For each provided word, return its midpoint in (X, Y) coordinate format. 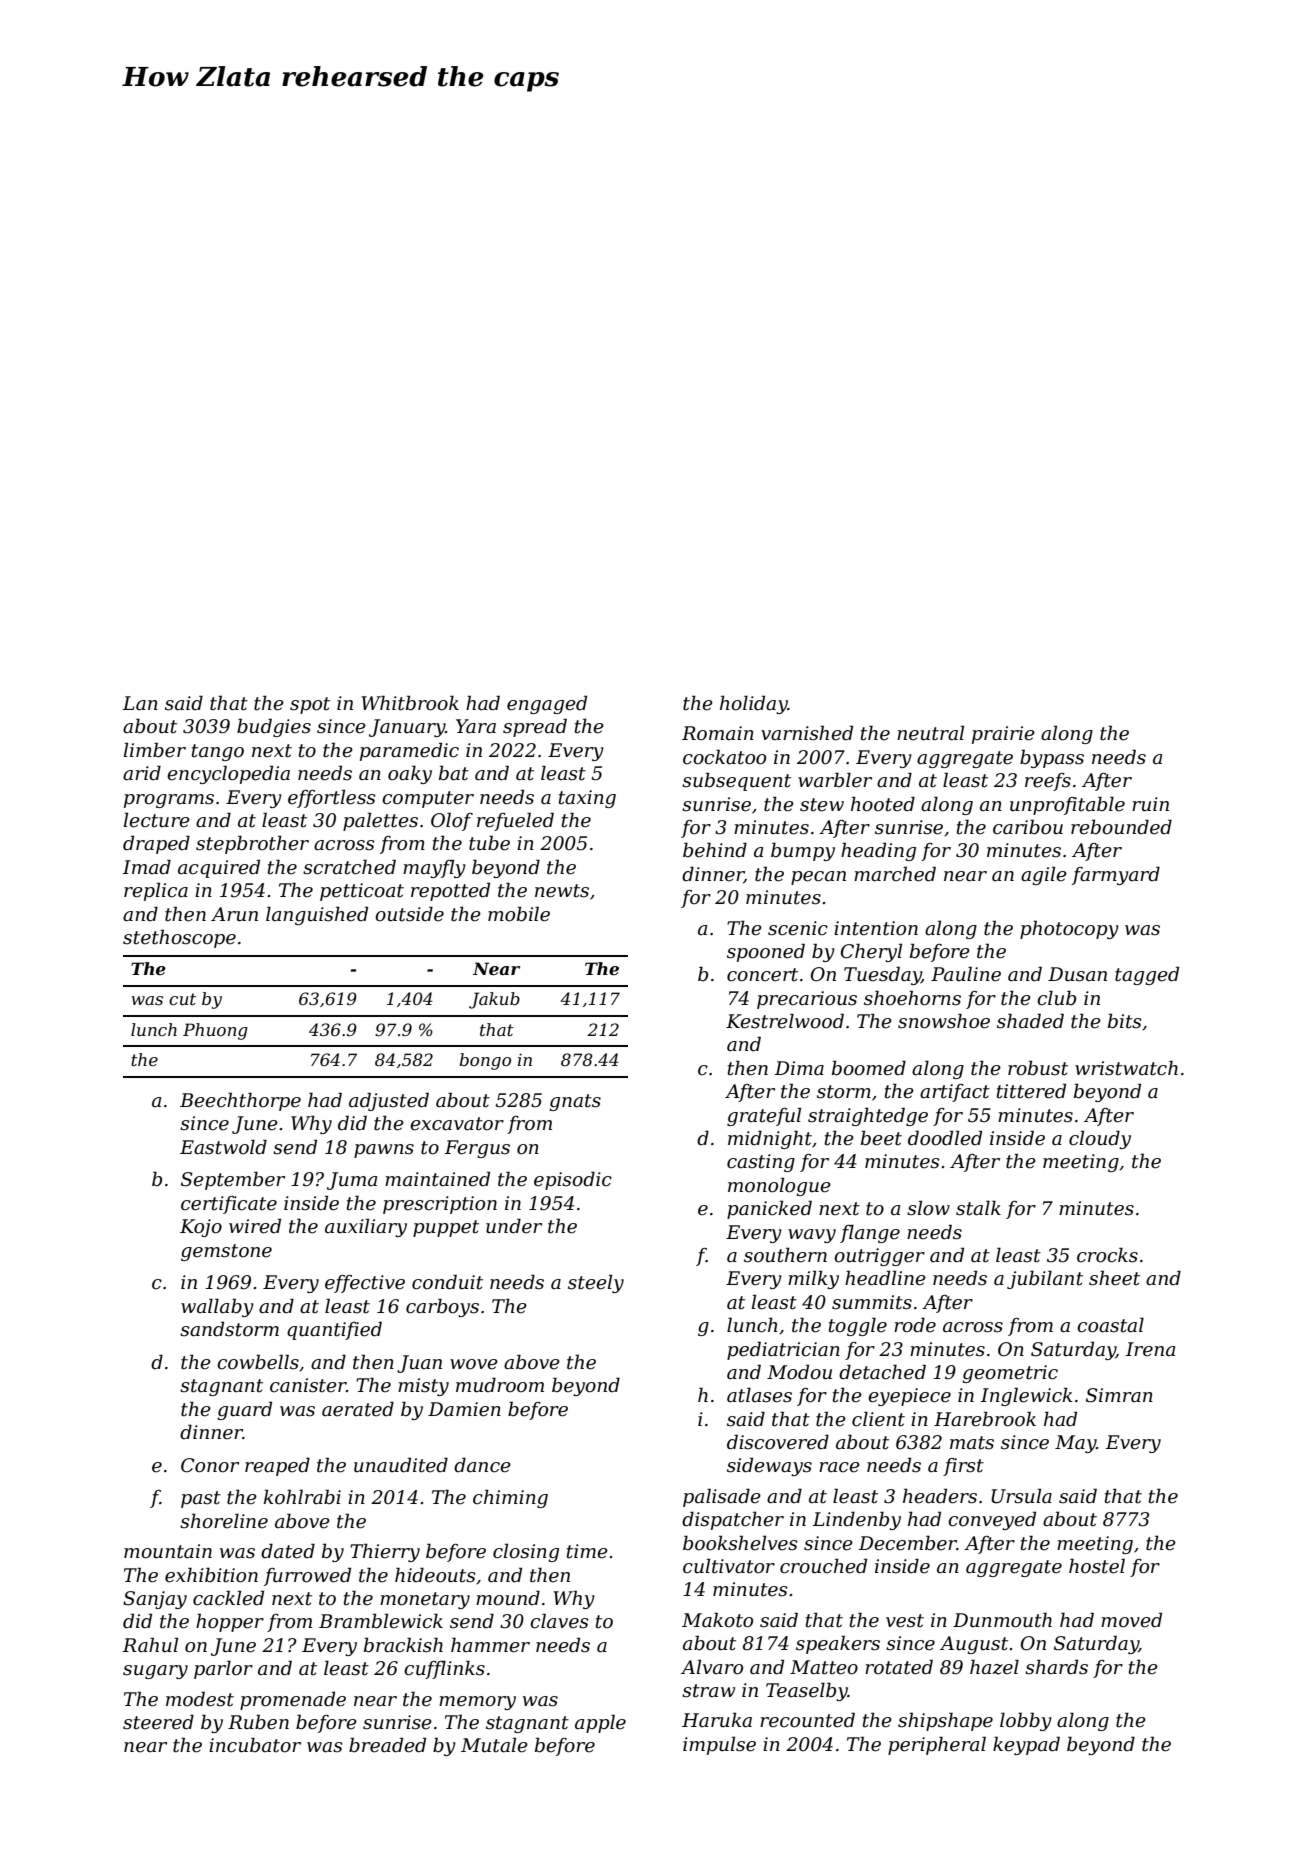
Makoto (717, 1620)
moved (1131, 1620)
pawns (384, 1151)
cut (182, 999)
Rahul (150, 1645)
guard (244, 1410)
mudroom (500, 1385)
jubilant (1045, 1279)
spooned (766, 952)
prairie (1003, 735)
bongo (485, 1061)
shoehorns (912, 998)
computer (428, 799)
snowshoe (944, 1021)
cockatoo (724, 757)
